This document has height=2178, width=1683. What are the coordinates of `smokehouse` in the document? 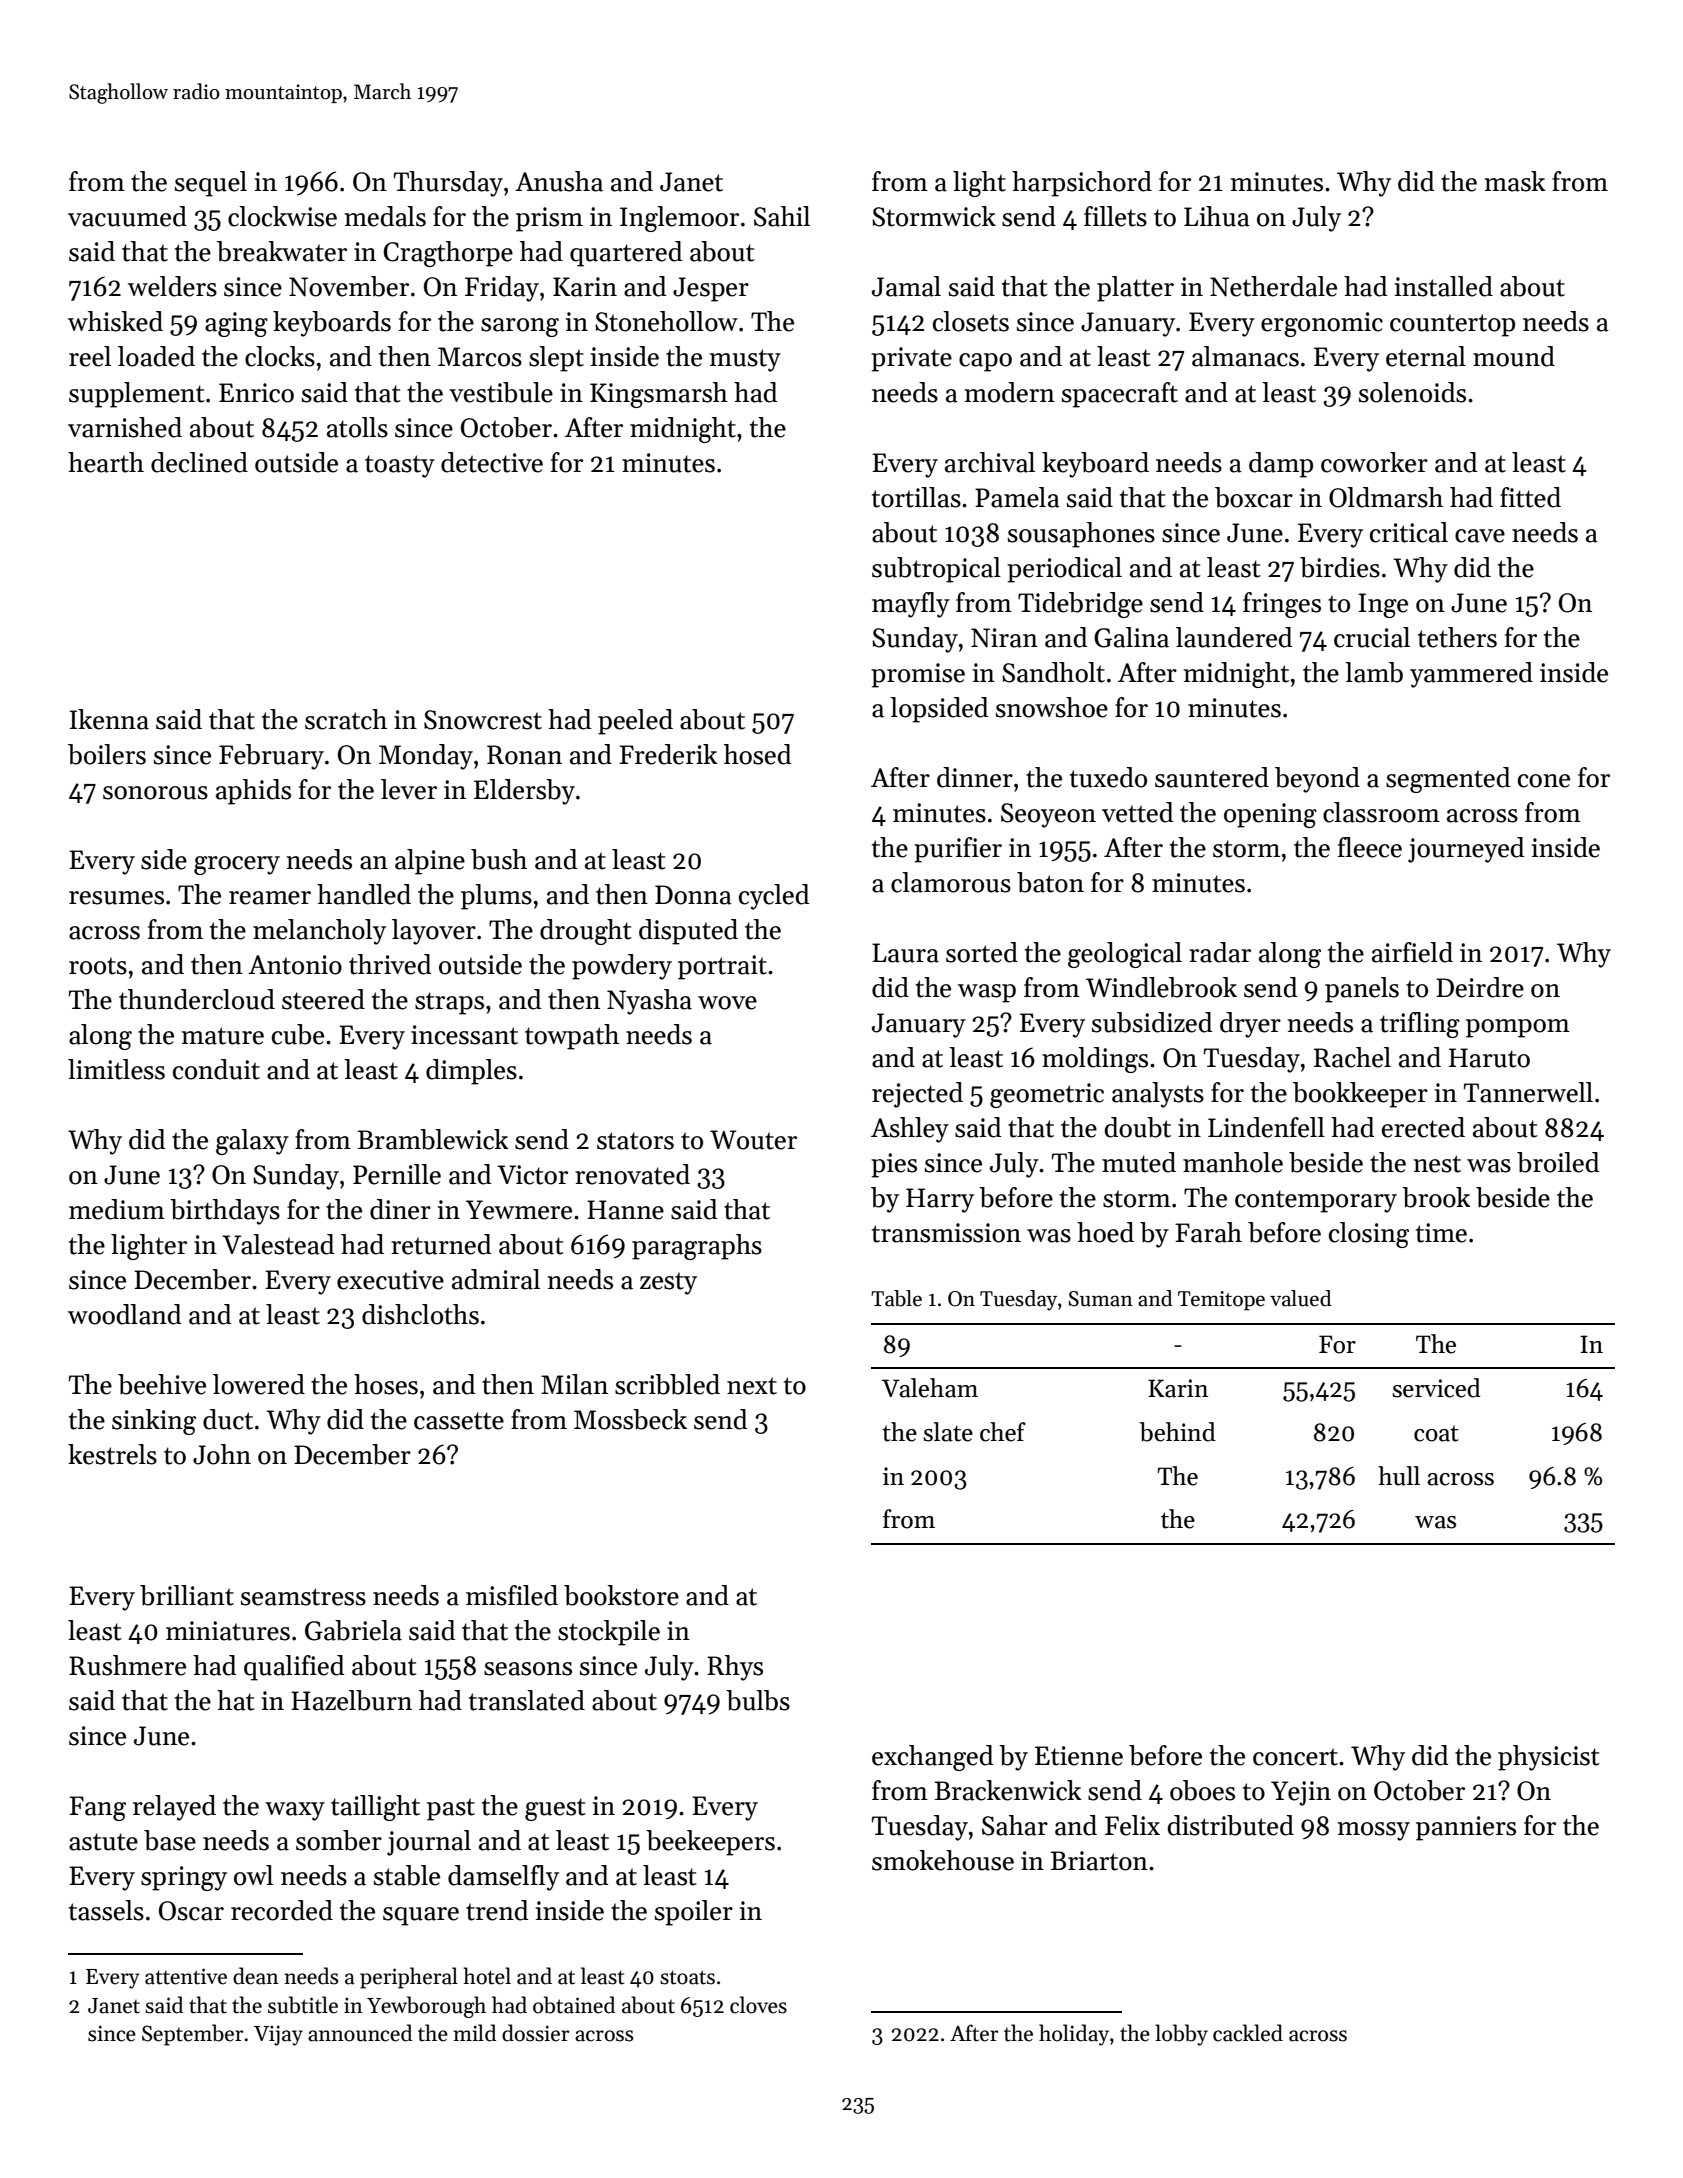 It's located at (943, 1860).
